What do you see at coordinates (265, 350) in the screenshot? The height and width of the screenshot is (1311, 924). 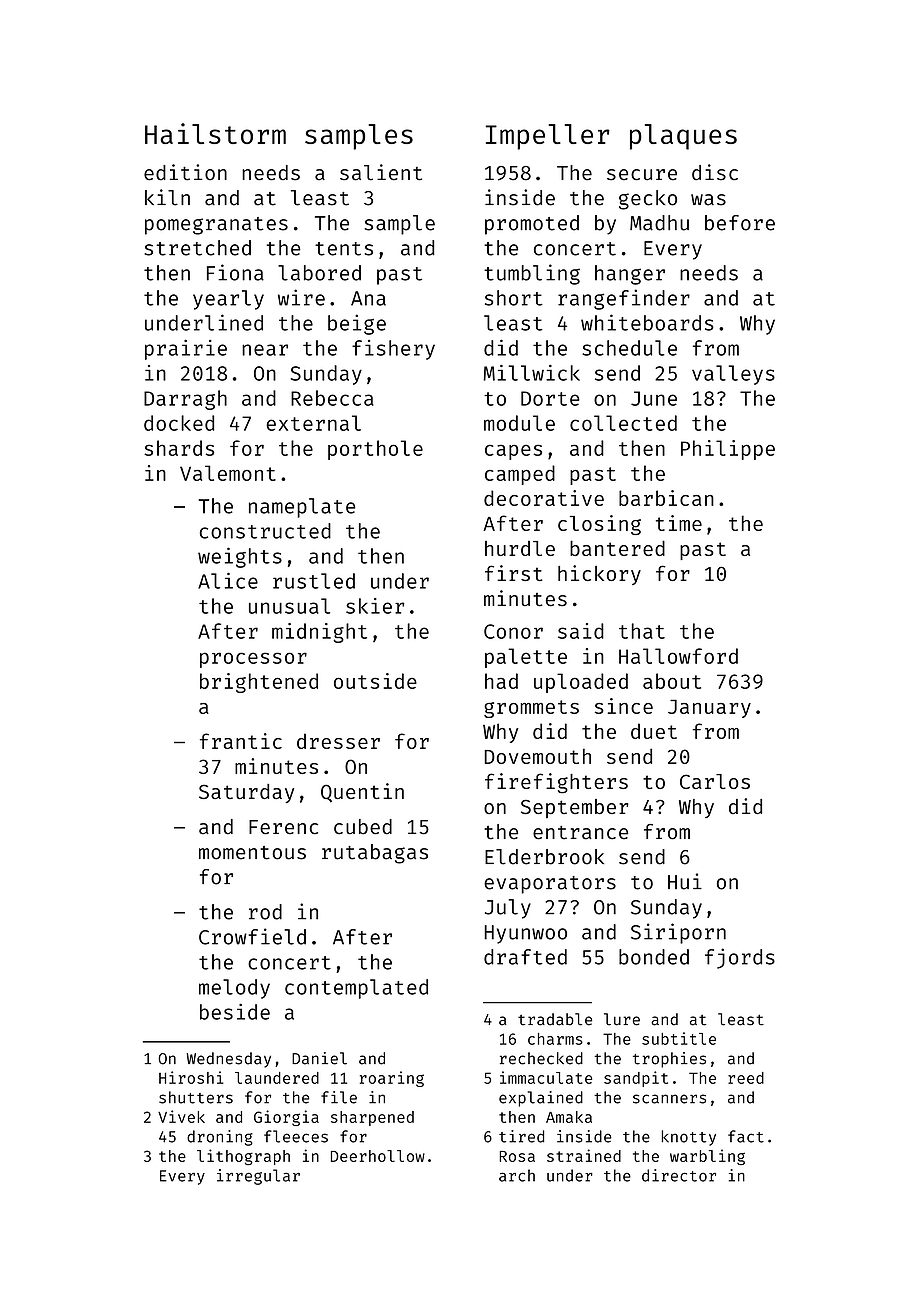 I see `near` at bounding box center [265, 350].
